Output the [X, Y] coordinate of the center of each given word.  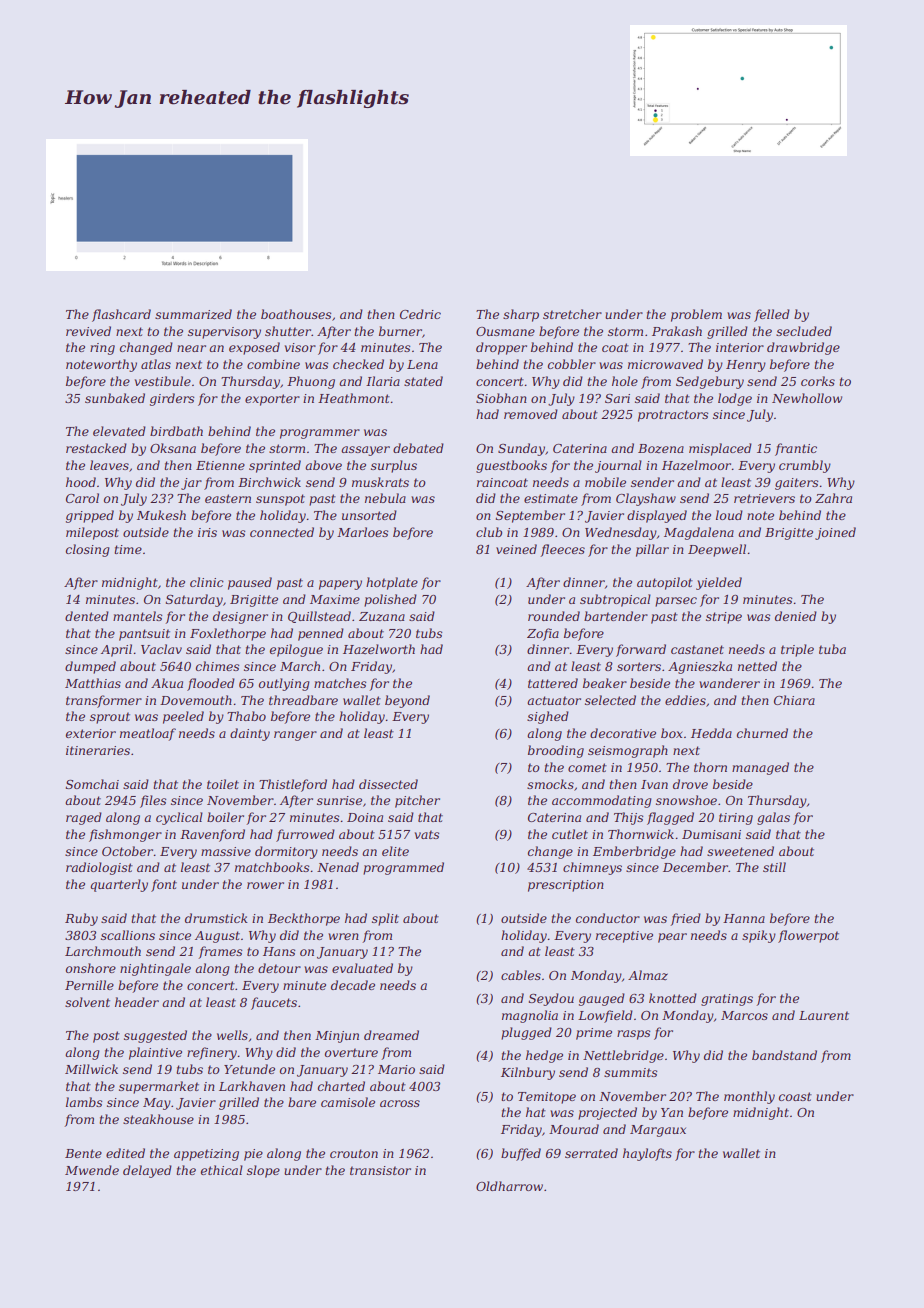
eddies [685, 700]
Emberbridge [634, 852]
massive [226, 851]
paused [250, 583]
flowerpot [808, 936]
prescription [566, 886]
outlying [284, 684]
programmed [403, 868]
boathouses [296, 314]
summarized [193, 314]
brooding [556, 751]
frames [220, 952]
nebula [385, 498]
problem [696, 315]
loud [729, 515]
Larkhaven [252, 1086]
